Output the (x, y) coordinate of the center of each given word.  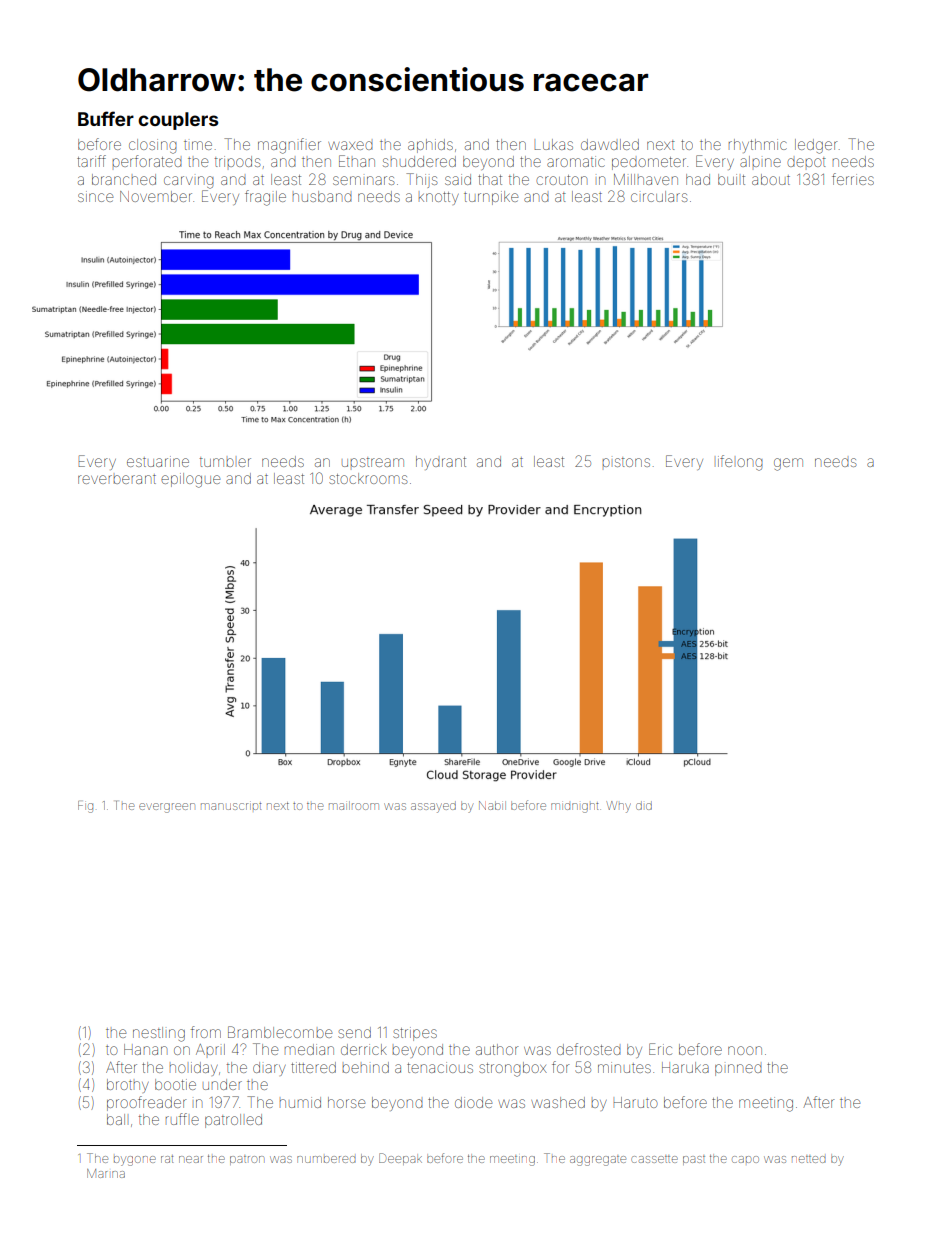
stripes (415, 1034)
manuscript (231, 806)
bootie (175, 1084)
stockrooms (368, 478)
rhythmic (758, 146)
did (644, 805)
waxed (350, 145)
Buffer (106, 118)
